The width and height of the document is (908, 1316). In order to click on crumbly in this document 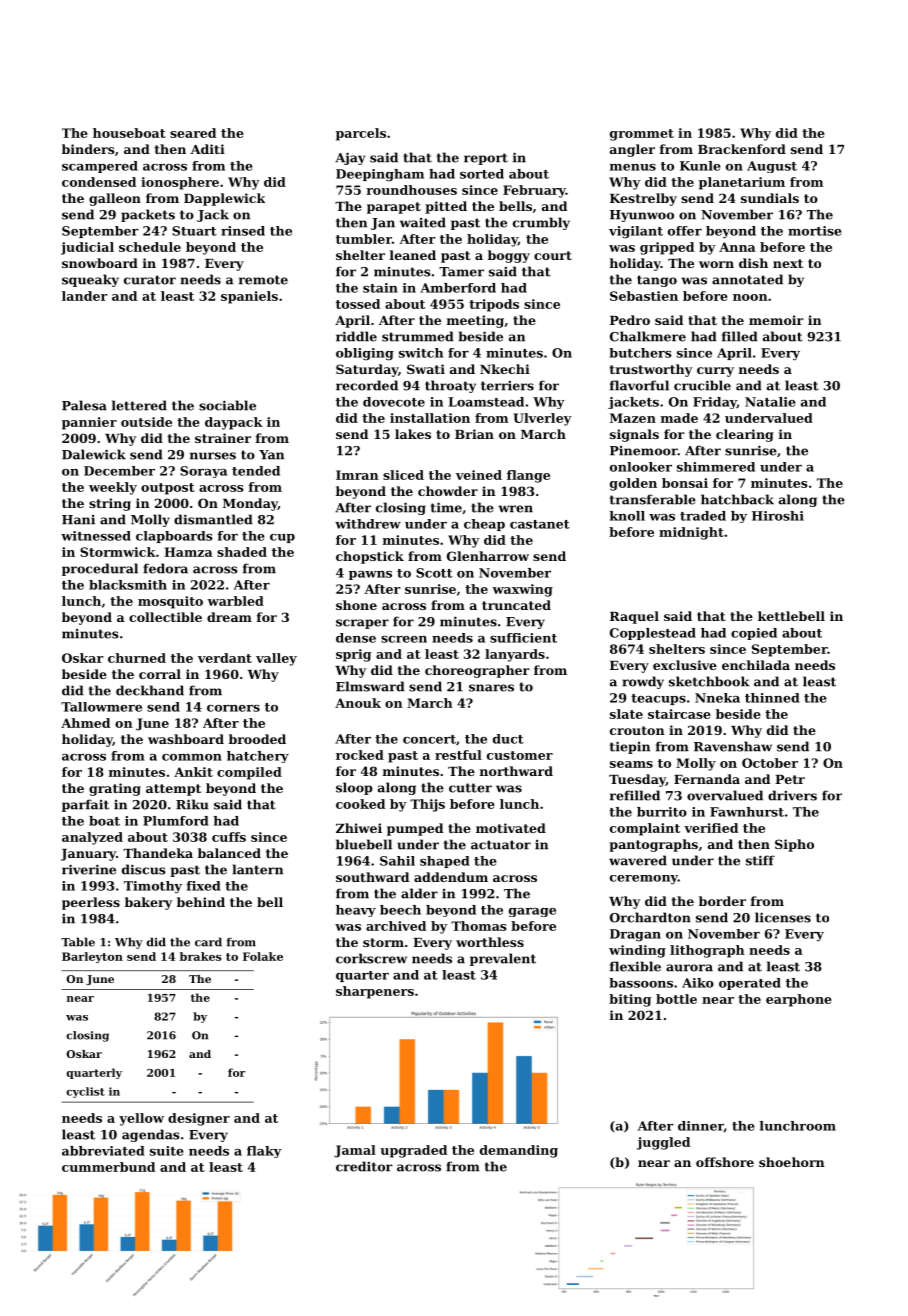, I will do `click(541, 223)`.
